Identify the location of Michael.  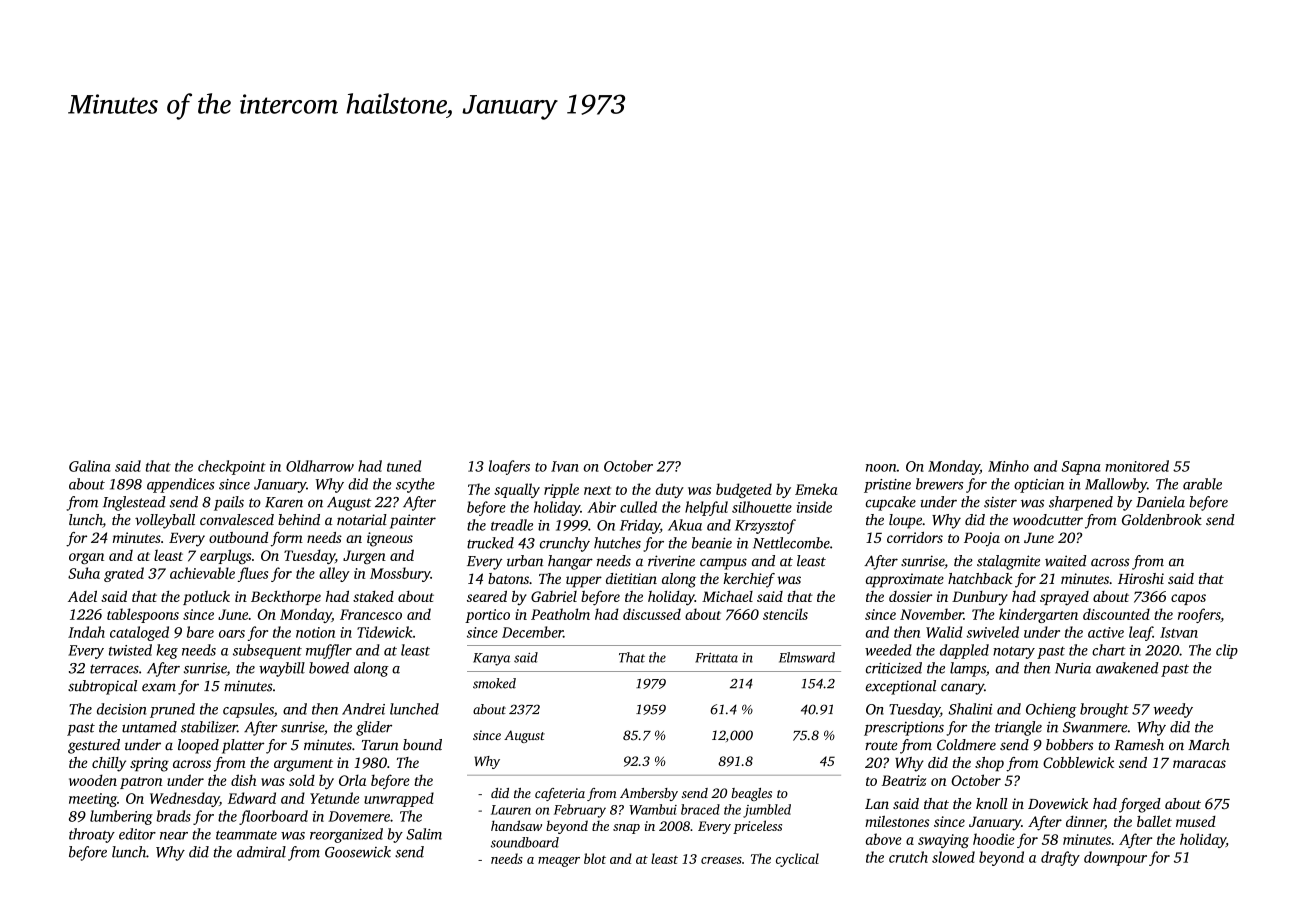
(727, 596).
